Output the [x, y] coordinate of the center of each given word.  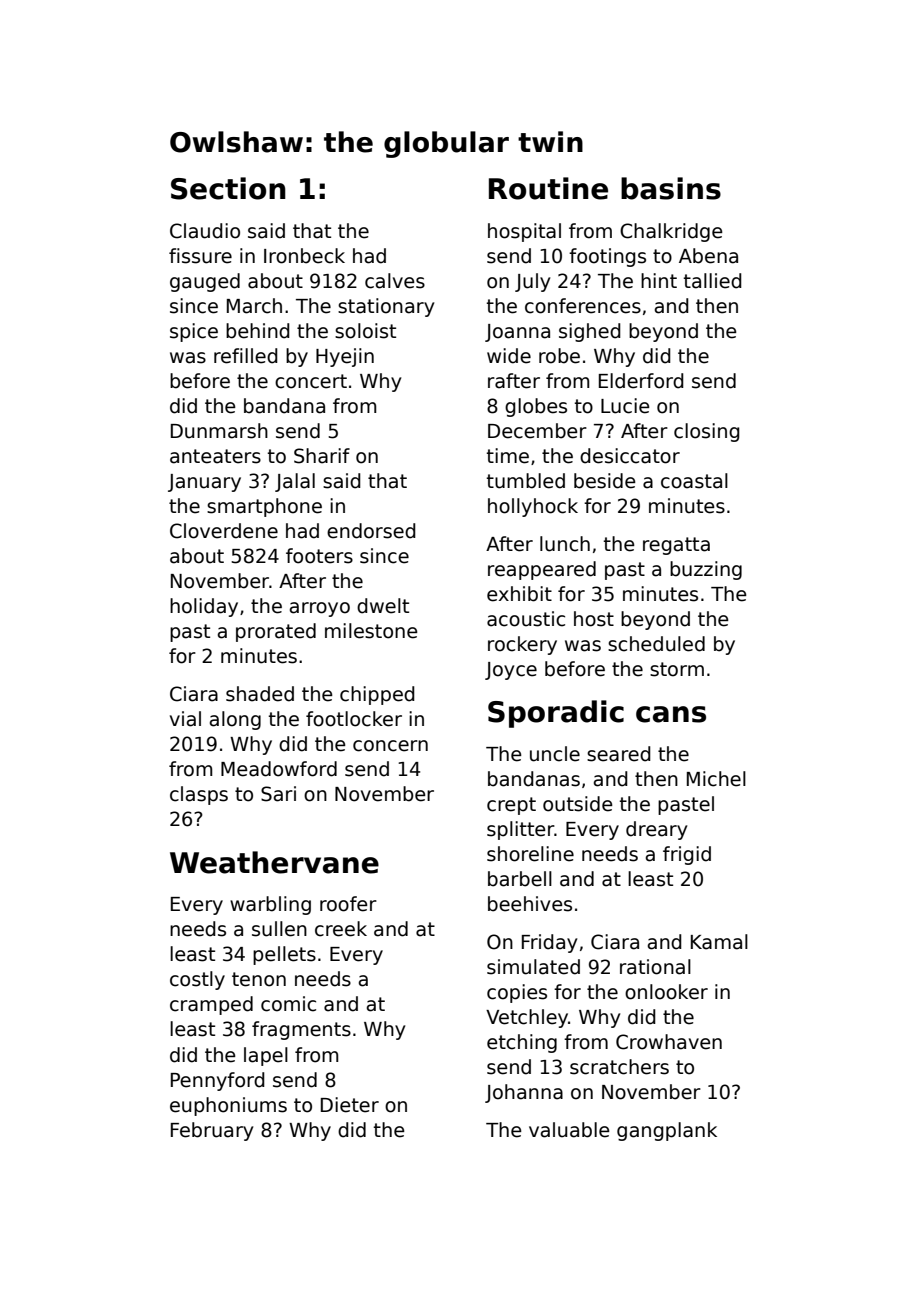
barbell [520, 879]
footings [607, 257]
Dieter [350, 1105]
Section [228, 188]
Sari [278, 794]
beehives [530, 904]
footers [319, 556]
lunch [565, 544]
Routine [548, 188]
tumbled [526, 481]
